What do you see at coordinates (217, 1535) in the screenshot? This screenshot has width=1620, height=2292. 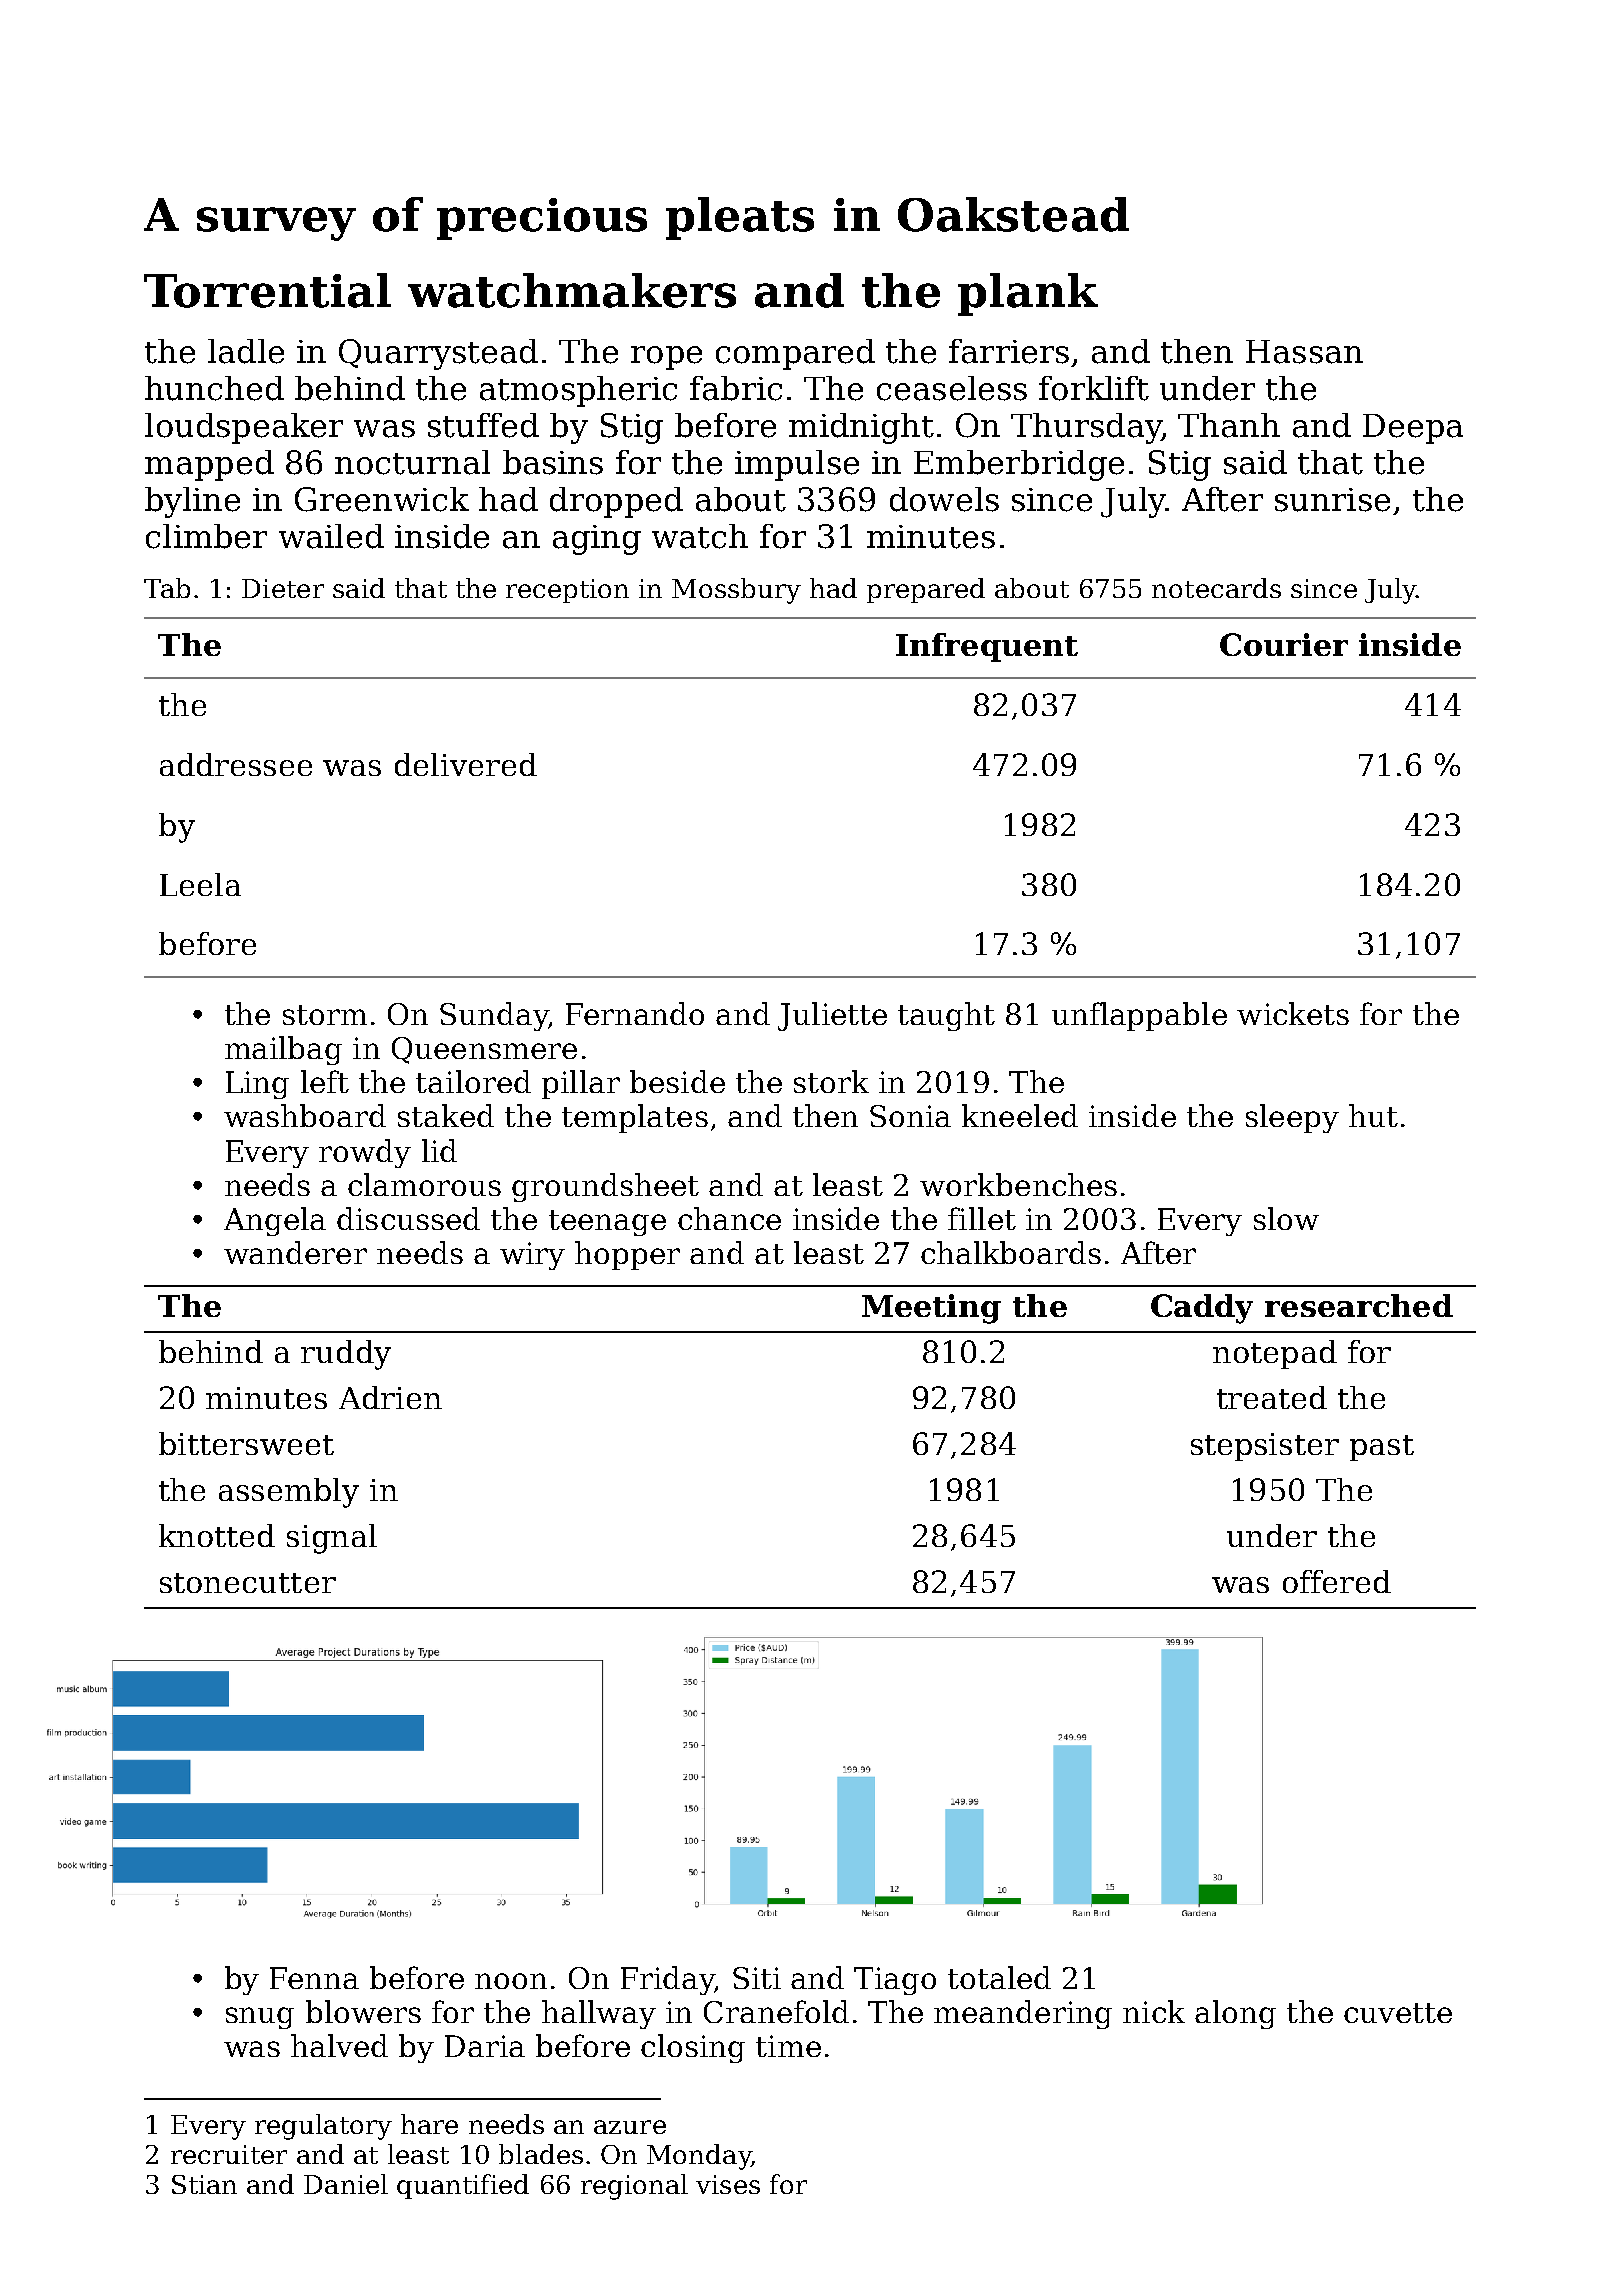 I see `knotted` at bounding box center [217, 1535].
